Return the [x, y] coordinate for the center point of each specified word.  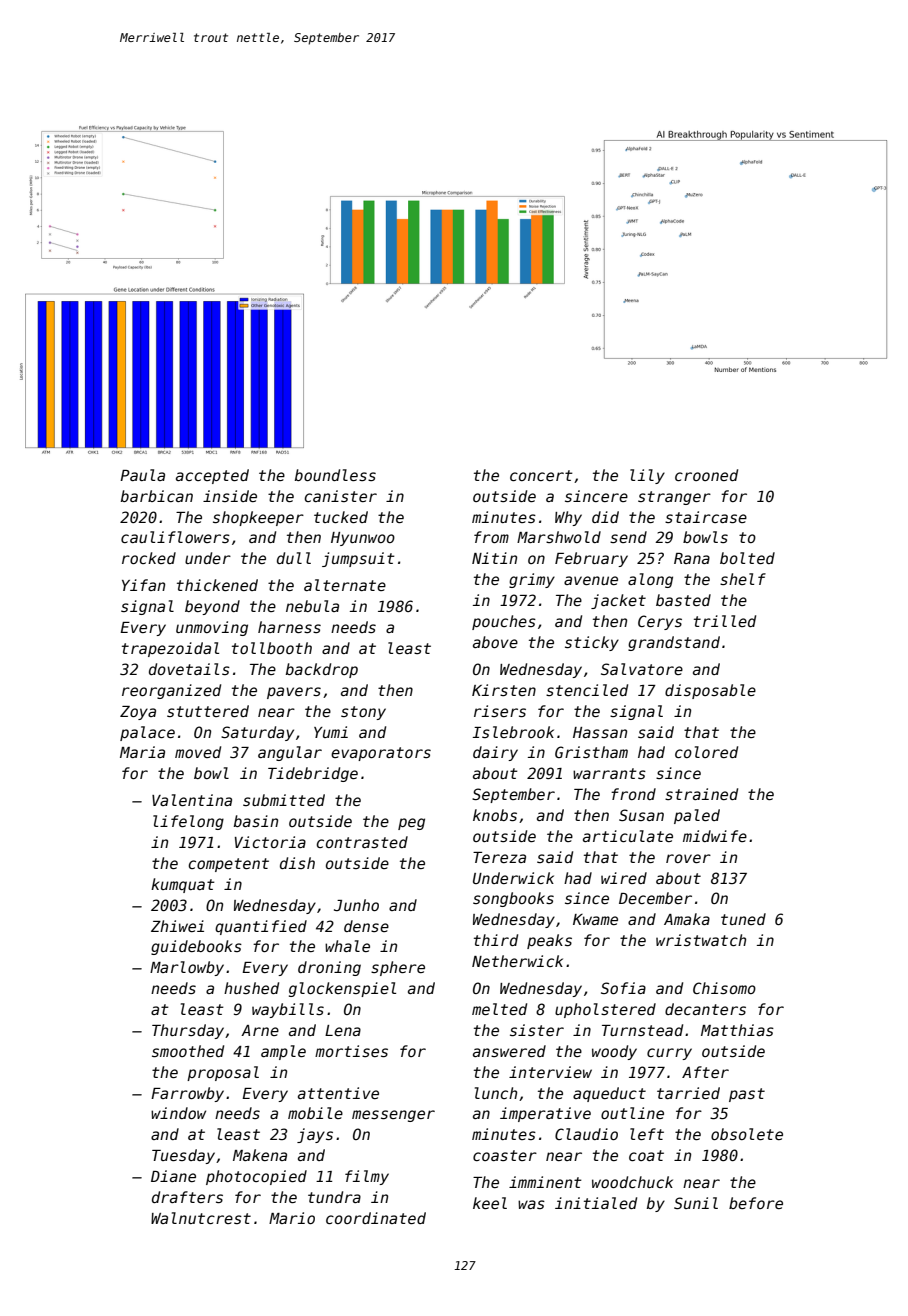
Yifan [143, 585]
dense [366, 926]
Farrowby [187, 1094]
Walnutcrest [201, 1218]
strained [701, 794]
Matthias [737, 1030]
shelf [743, 579]
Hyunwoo [363, 539]
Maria [142, 752]
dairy [495, 753]
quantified [261, 927]
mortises [351, 1051]
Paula [142, 475]
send [628, 537]
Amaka [687, 919]
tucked [341, 517]
